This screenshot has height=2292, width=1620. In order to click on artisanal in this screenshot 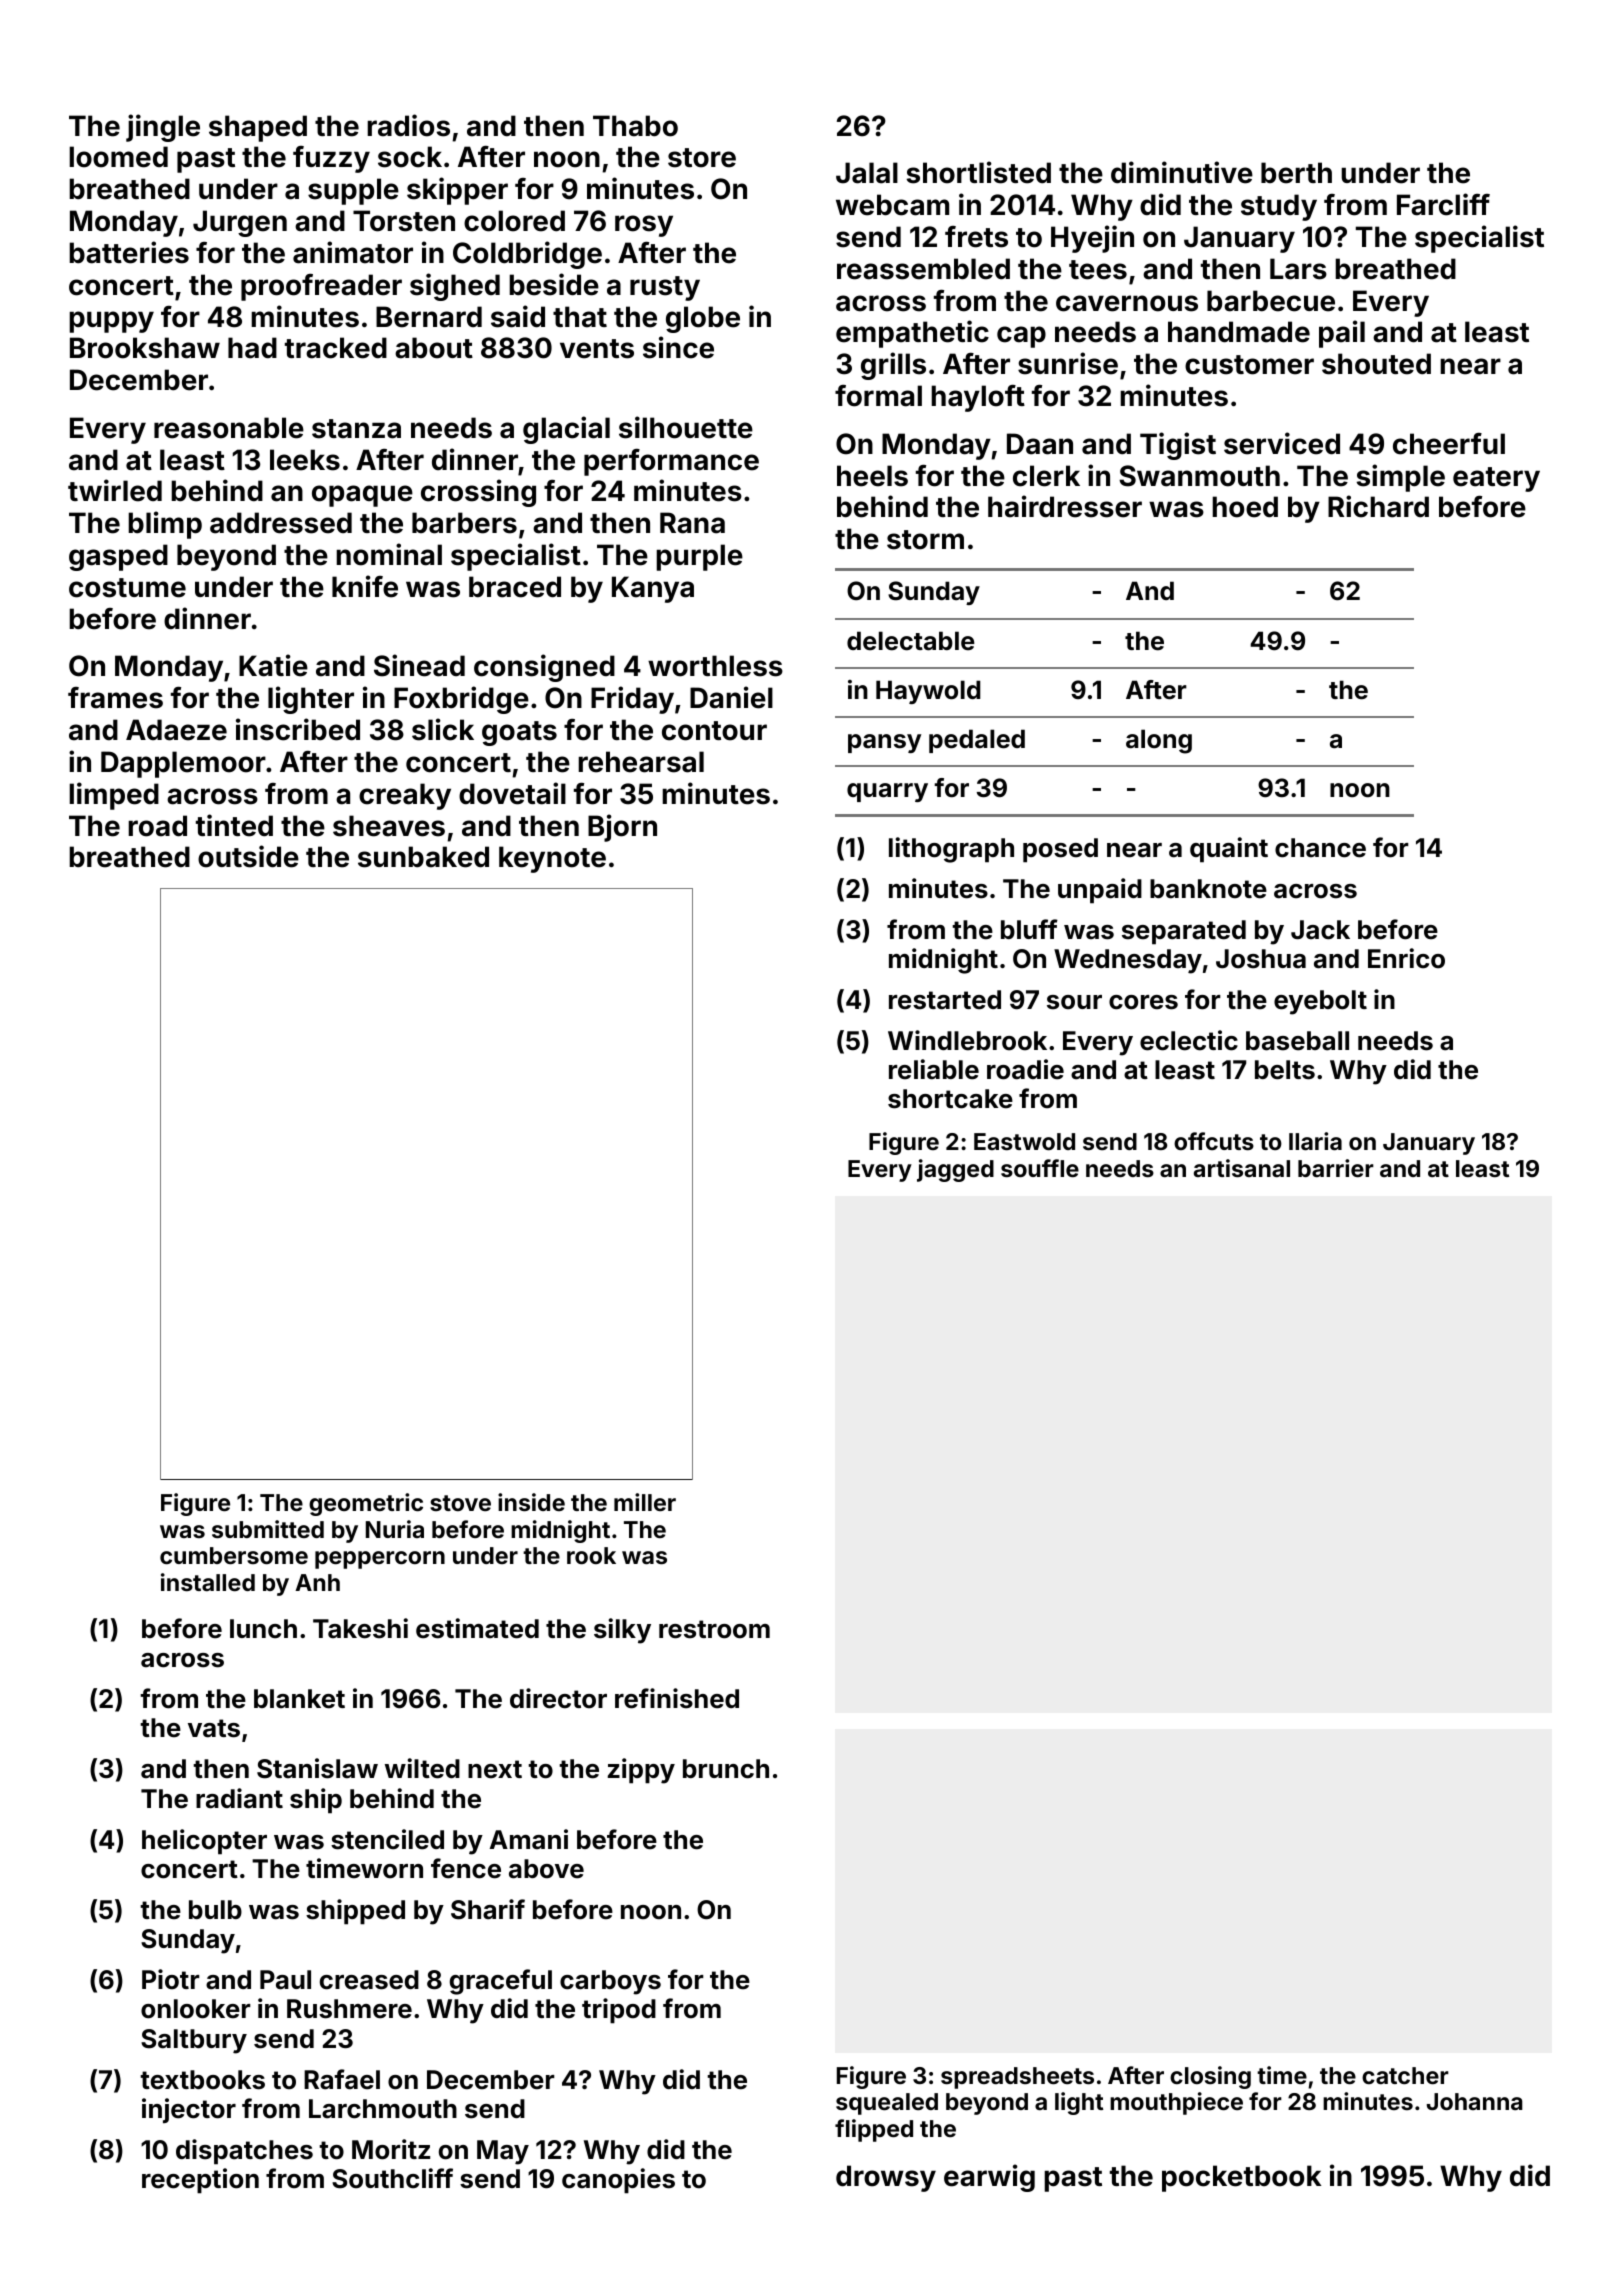, I will do `click(1242, 1168)`.
